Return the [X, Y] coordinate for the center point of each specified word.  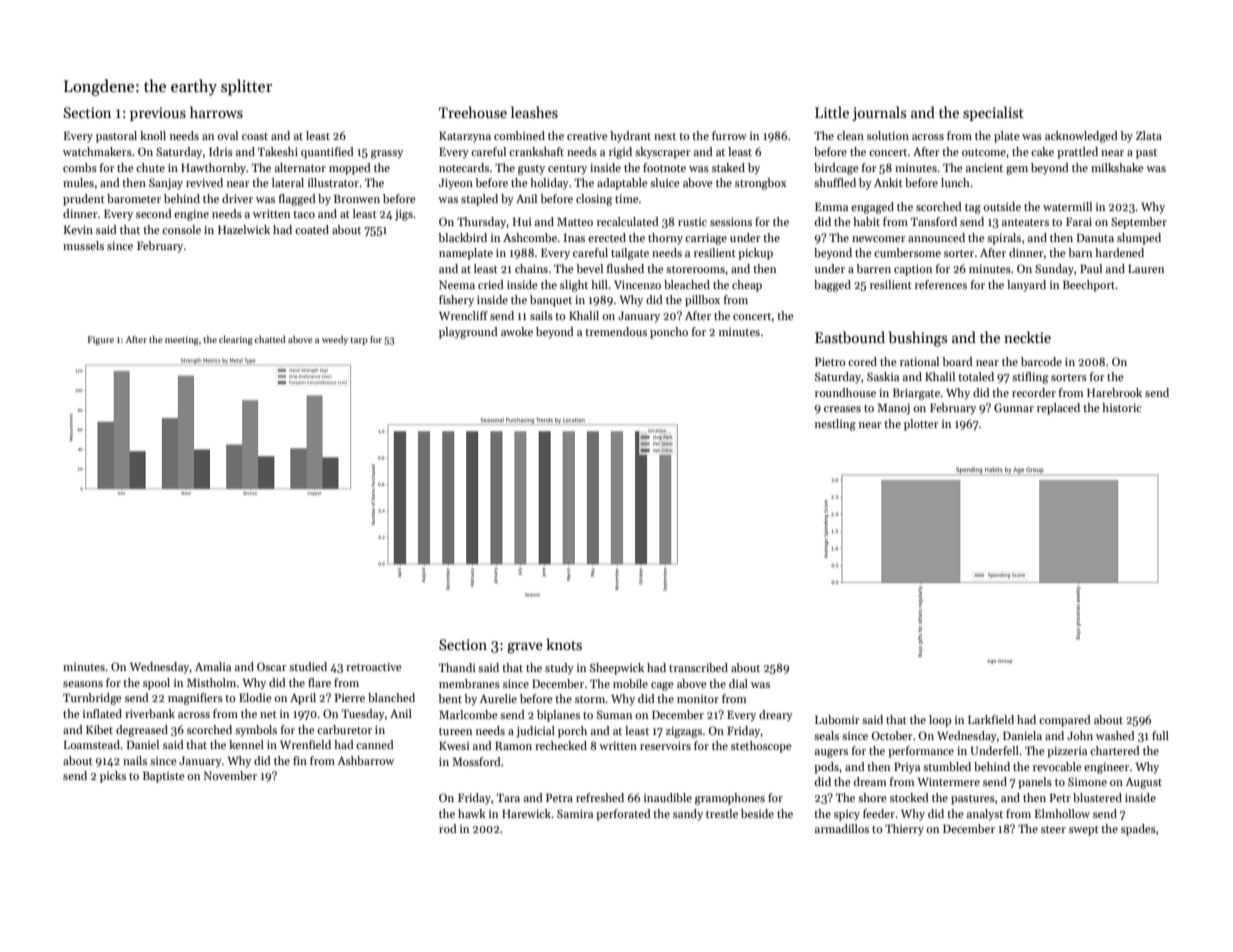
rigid [620, 153]
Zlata [1149, 135]
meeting [182, 340]
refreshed [600, 797]
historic [1122, 407]
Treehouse [473, 112]
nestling [835, 425]
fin [300, 760]
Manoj [893, 409]
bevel [589, 268]
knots [564, 644]
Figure [100, 340]
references [941, 284]
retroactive [374, 667]
